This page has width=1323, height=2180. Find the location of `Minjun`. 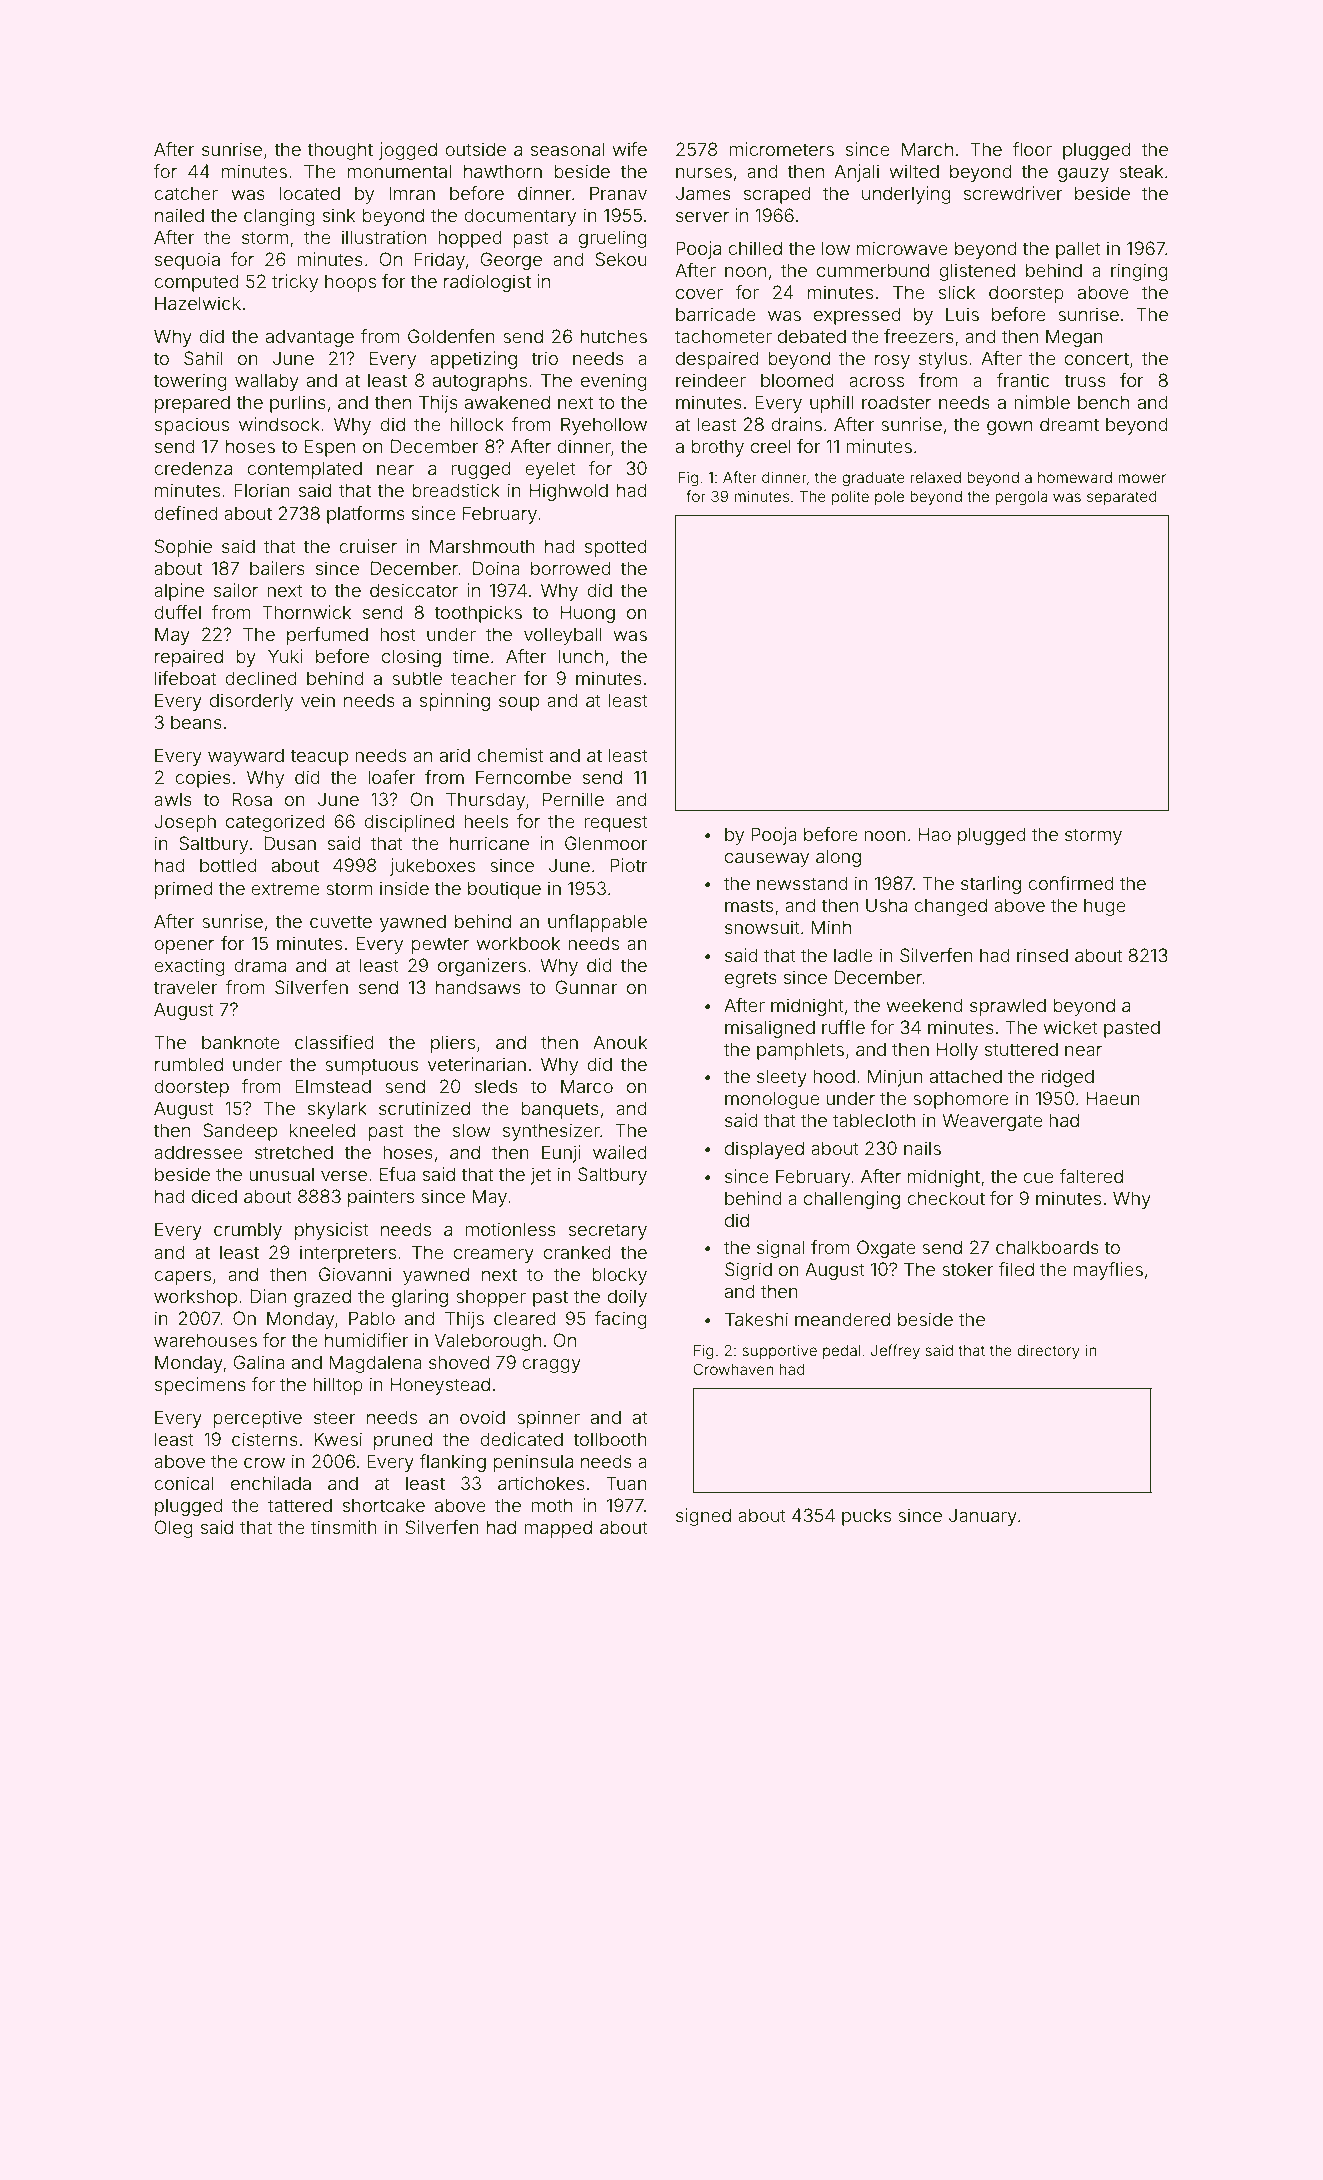

Minjun is located at coordinates (895, 1078).
